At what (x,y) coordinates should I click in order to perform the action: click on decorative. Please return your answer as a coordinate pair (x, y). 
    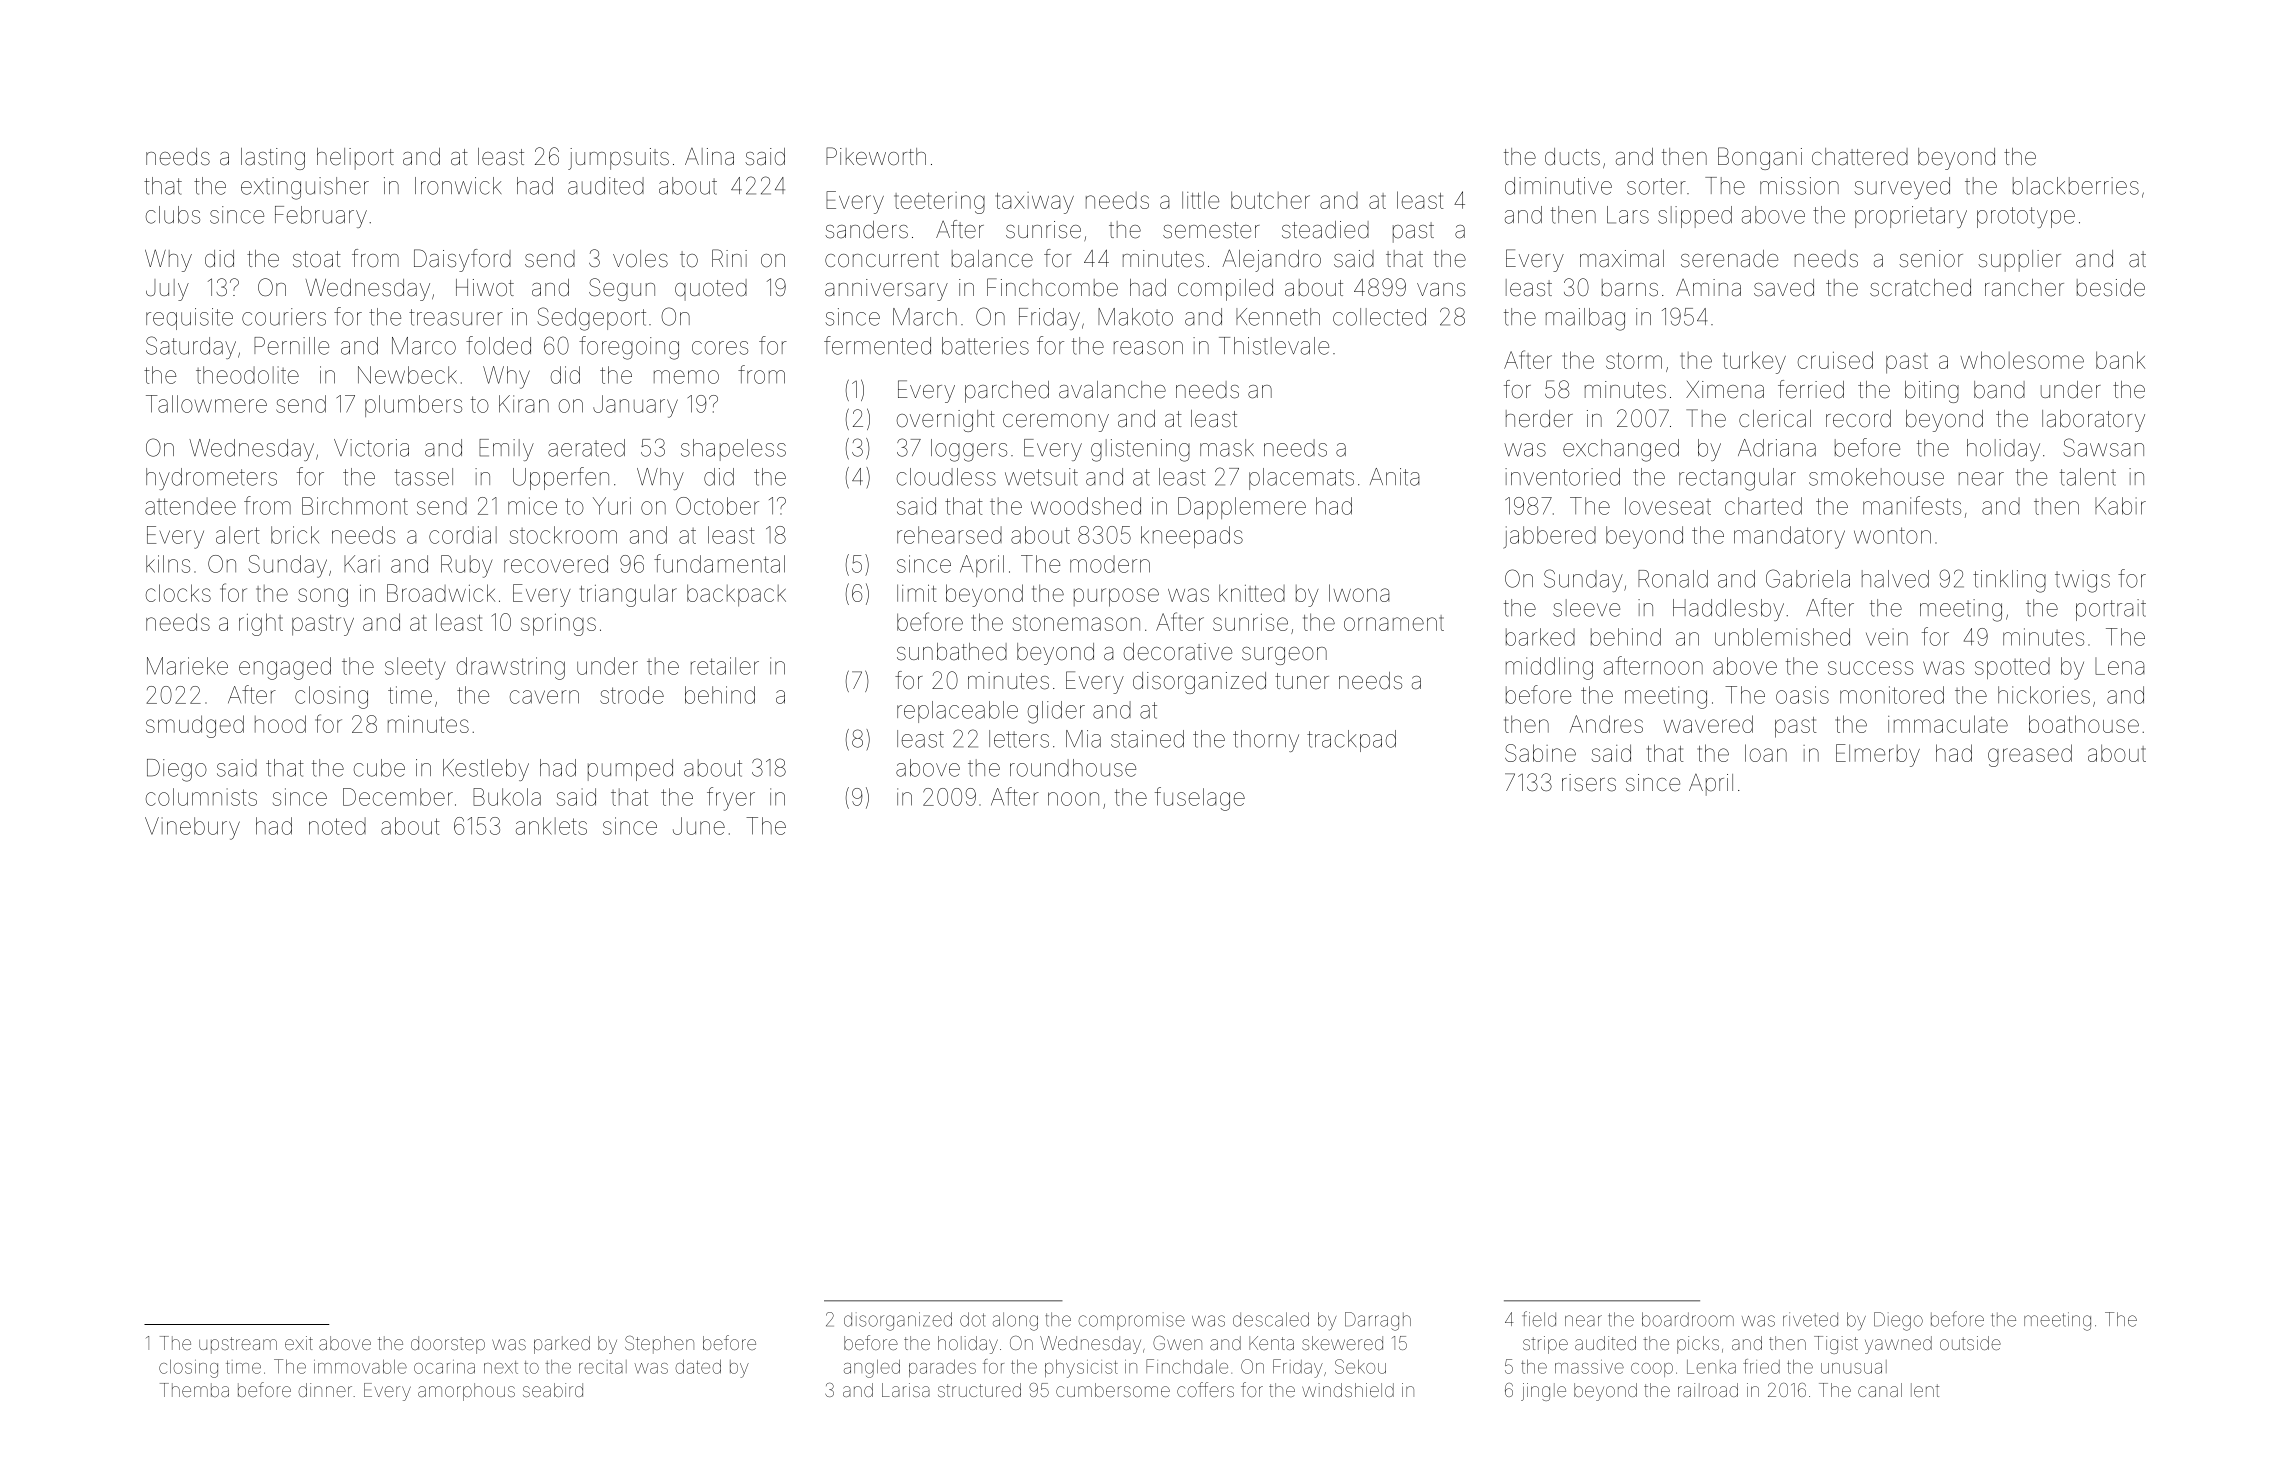
    Looking at the image, I should click on (1178, 652).
